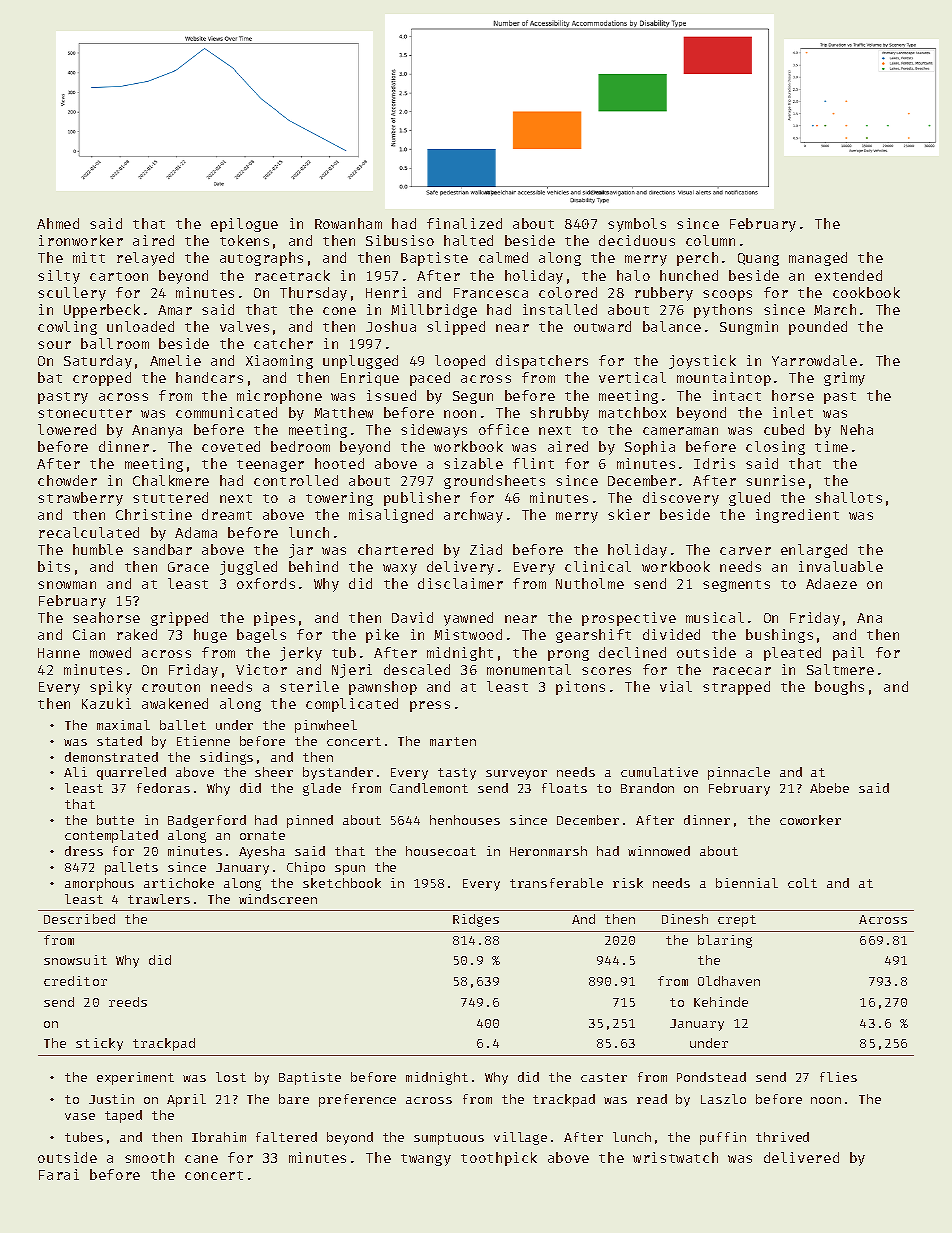 Image resolution: width=952 pixels, height=1233 pixels. I want to click on dress, so click(84, 851).
